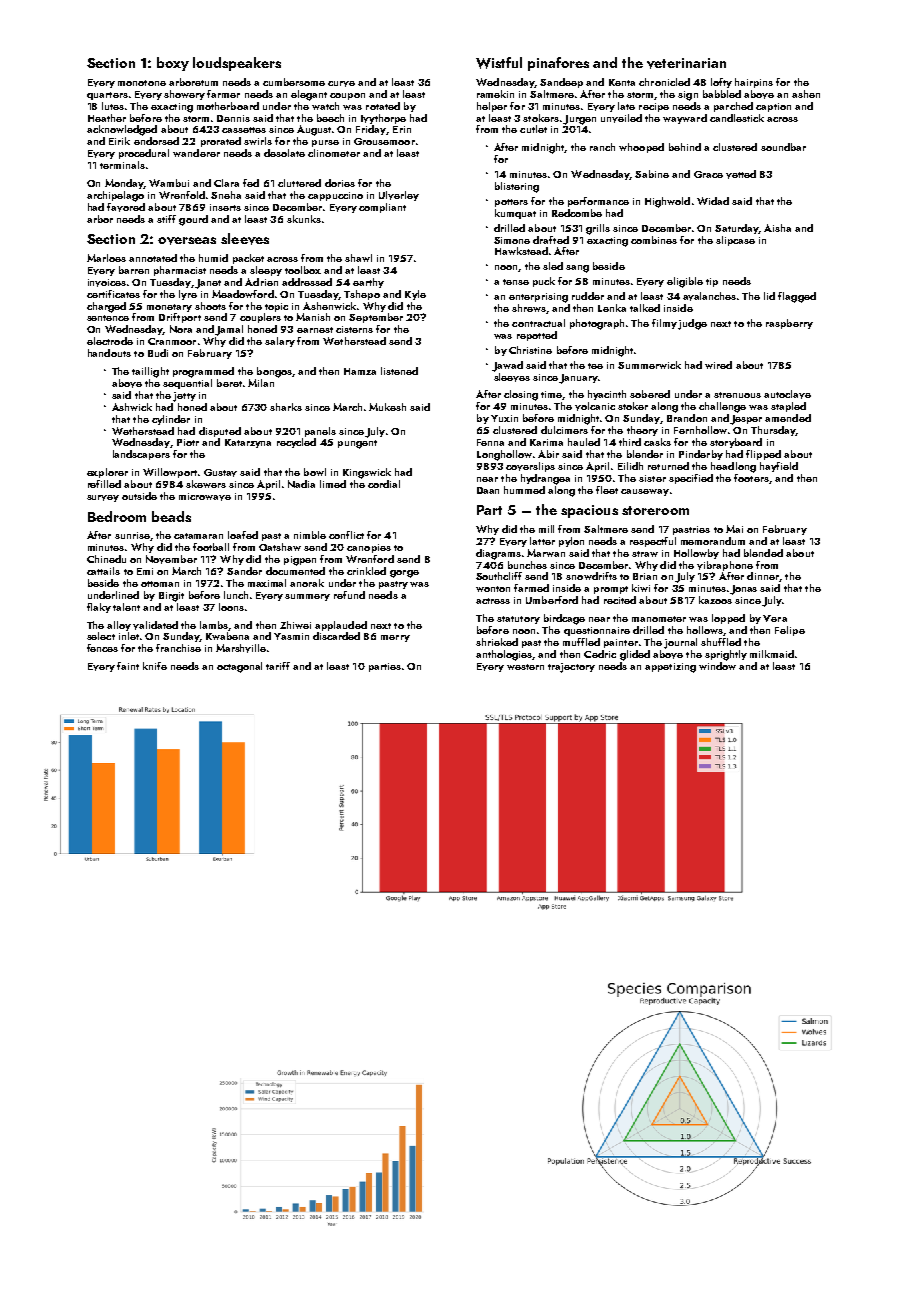 The image size is (908, 1316). I want to click on certificates, so click(113, 294).
